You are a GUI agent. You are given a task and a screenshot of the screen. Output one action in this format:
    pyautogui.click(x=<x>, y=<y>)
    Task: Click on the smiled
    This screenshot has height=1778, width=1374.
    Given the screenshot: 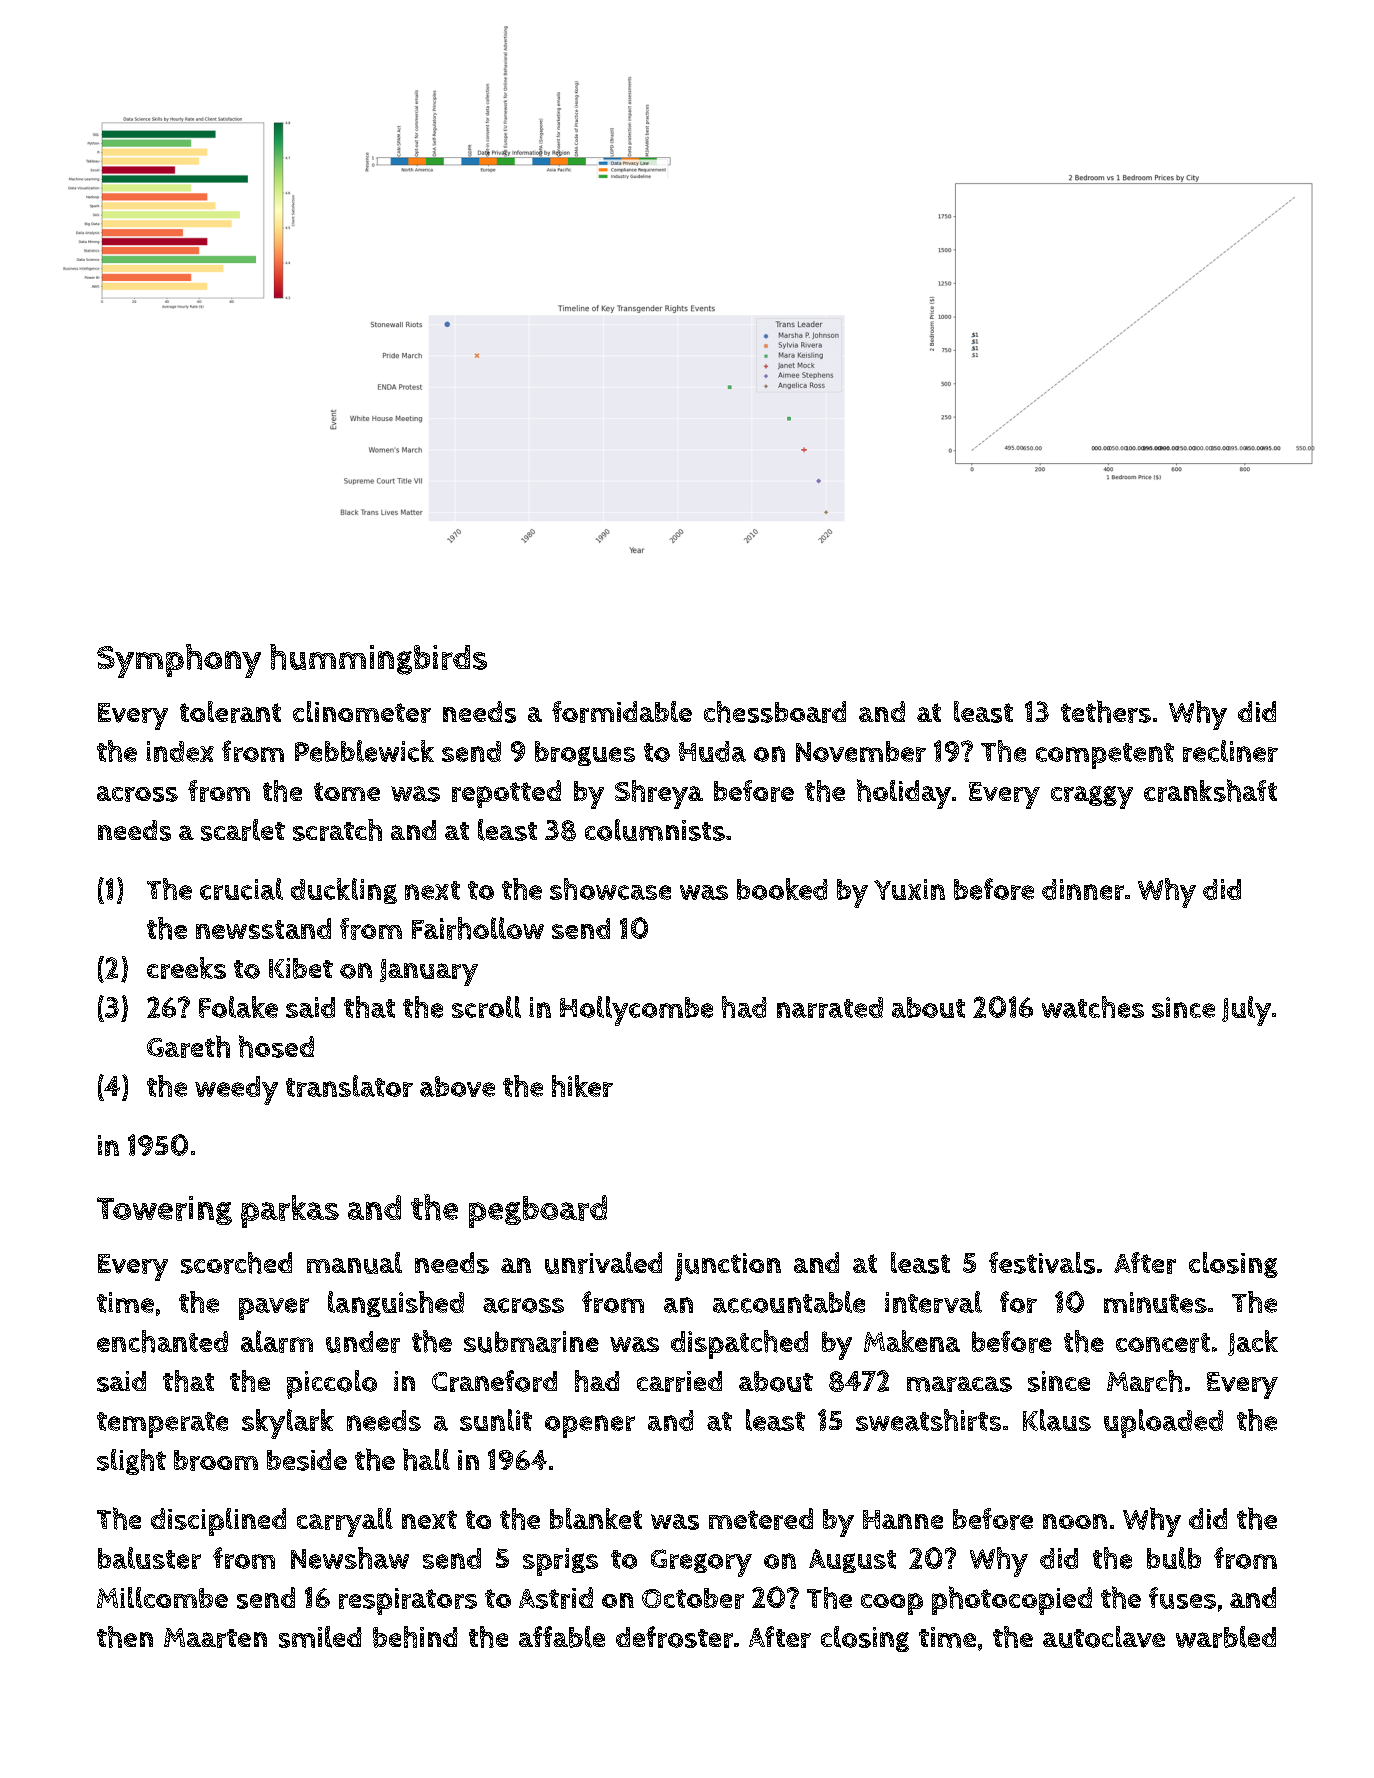 What is the action you would take?
    pyautogui.click(x=320, y=1637)
